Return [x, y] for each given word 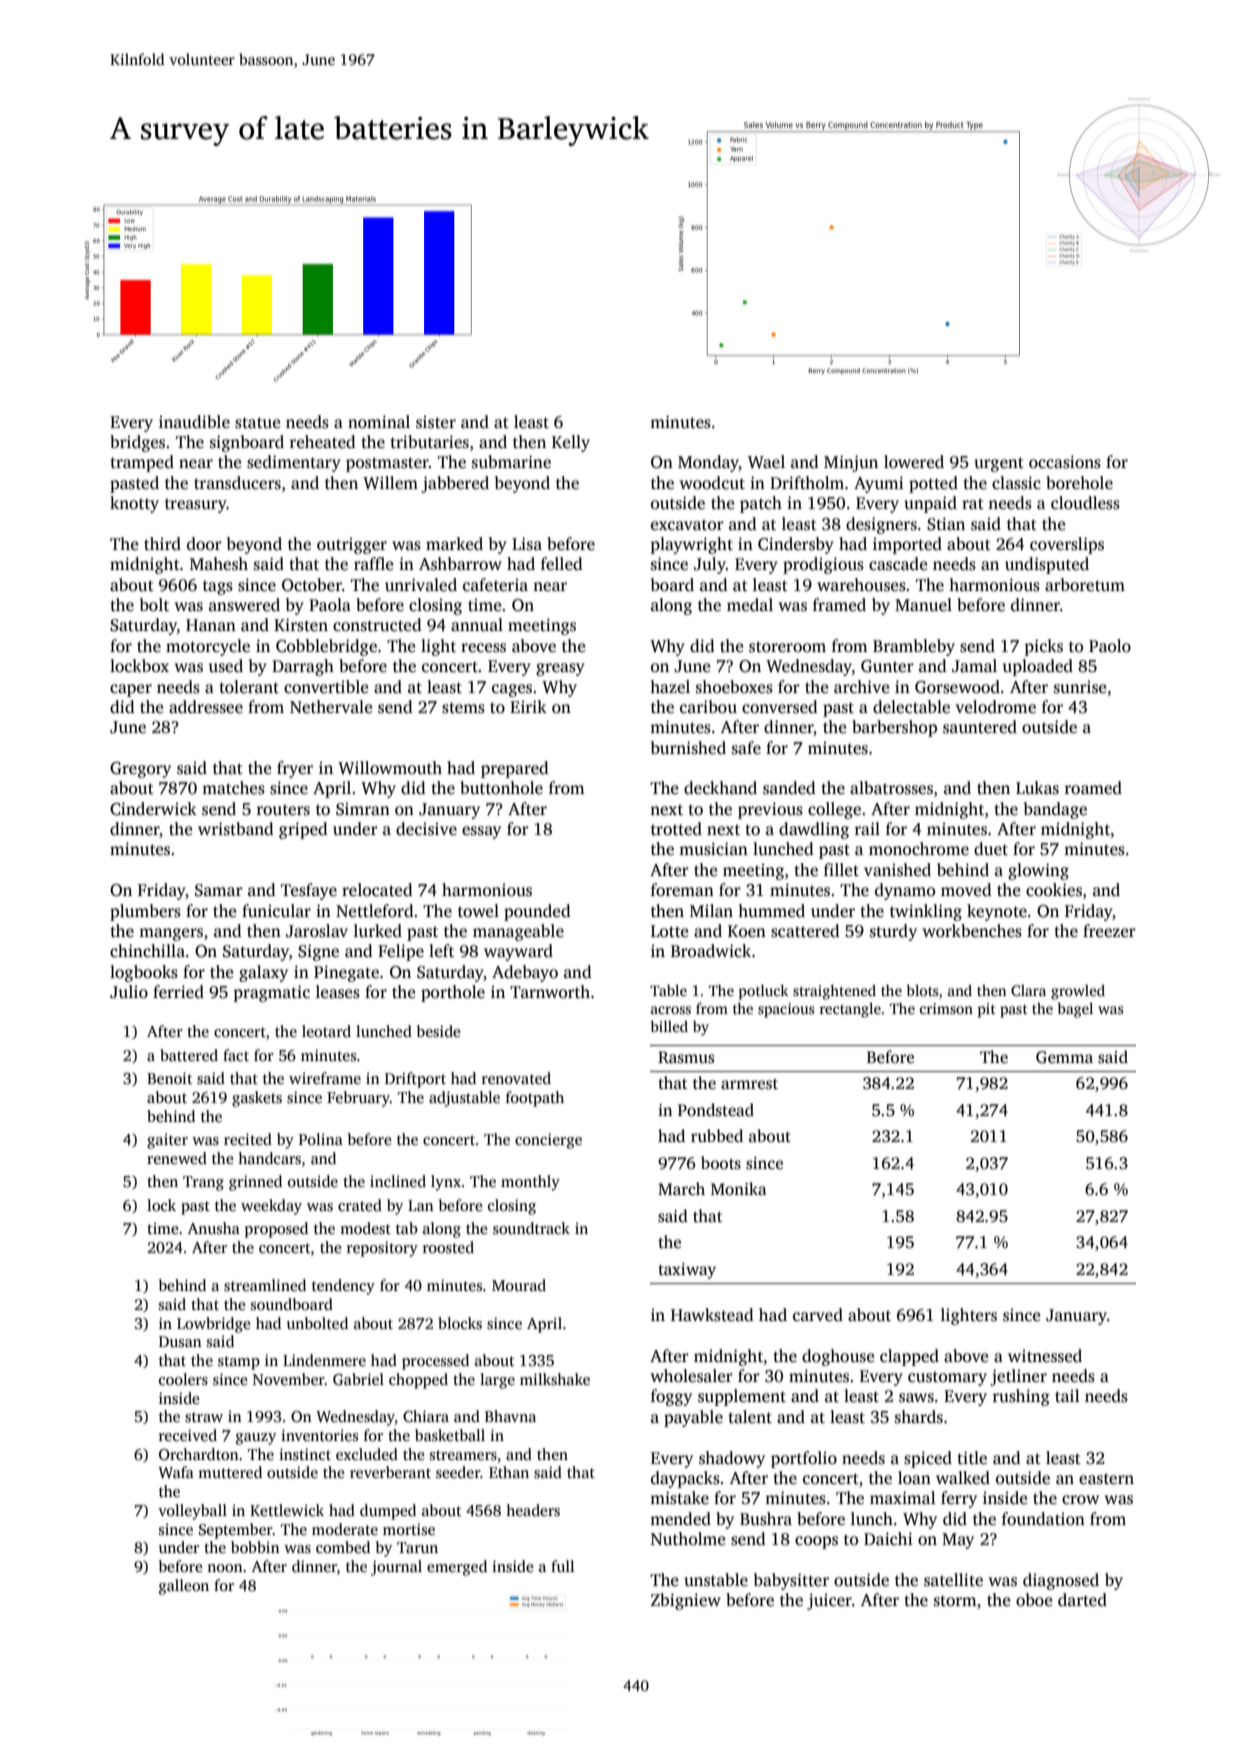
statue [258, 423]
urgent [999, 464]
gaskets [257, 1099]
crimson [946, 1008]
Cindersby [796, 545]
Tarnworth [550, 991]
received [188, 1435]
